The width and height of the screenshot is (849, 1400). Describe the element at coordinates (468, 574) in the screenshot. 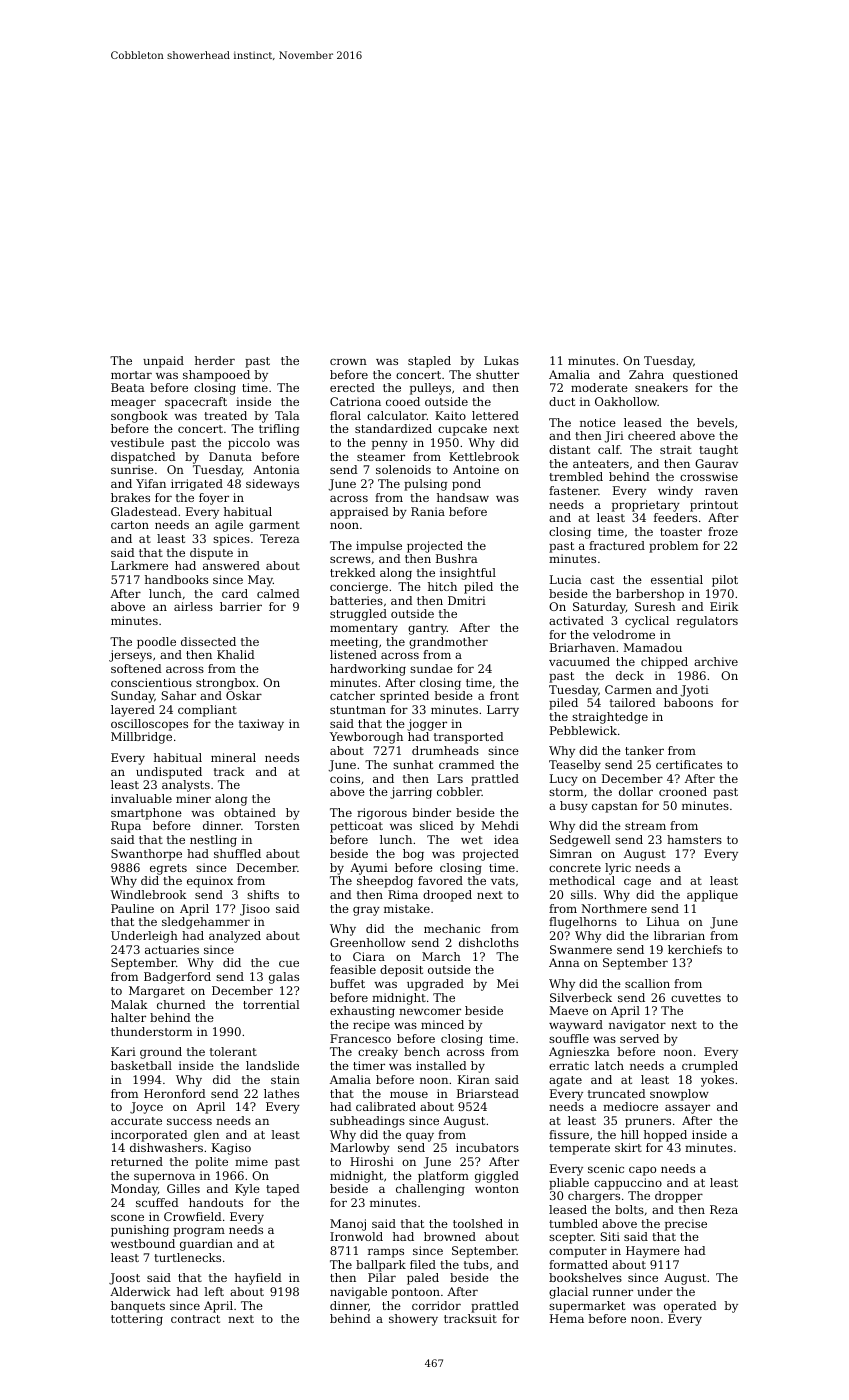

I see `insightful` at that location.
